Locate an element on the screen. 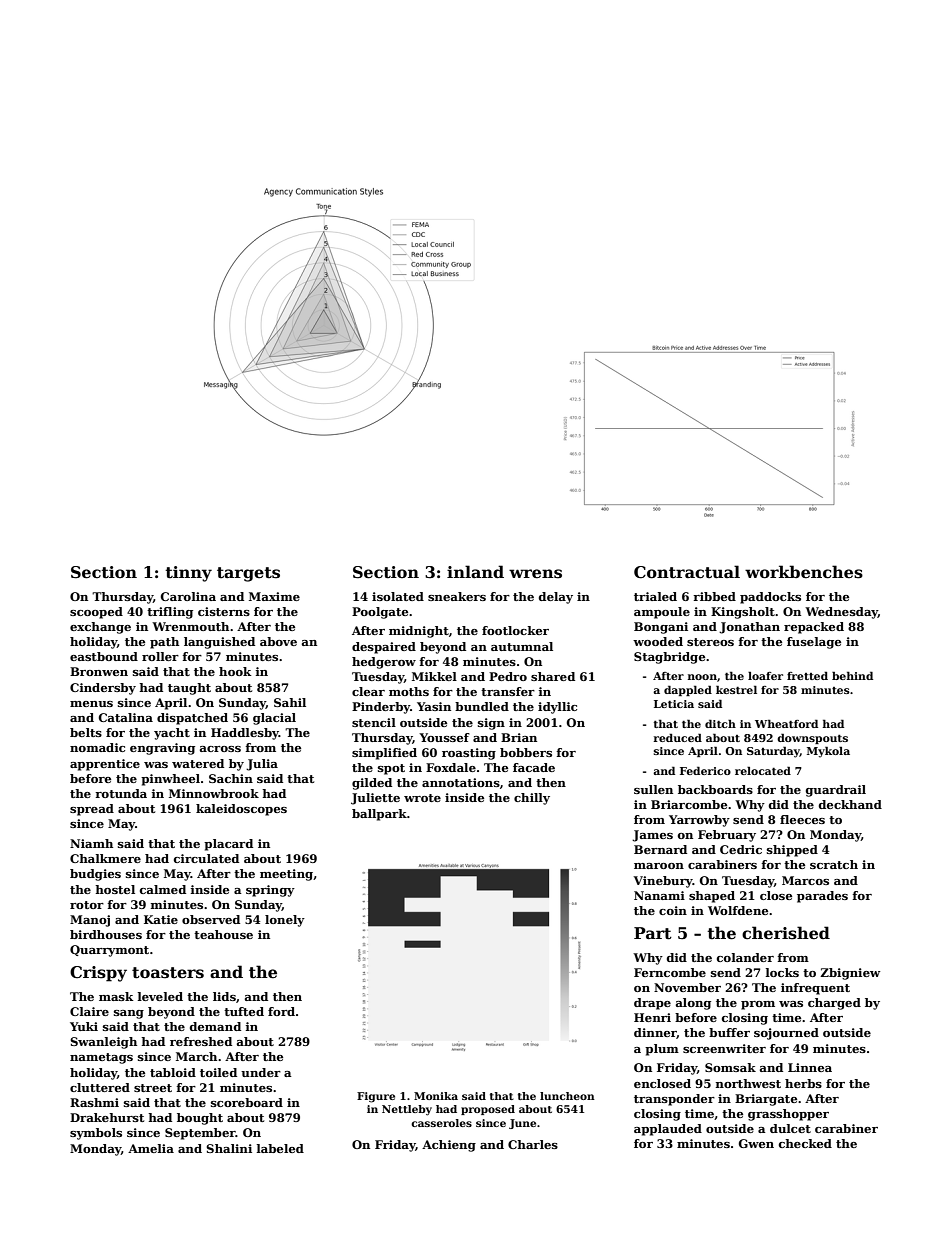 Image resolution: width=952 pixels, height=1233 pixels. wrens is located at coordinates (535, 574).
